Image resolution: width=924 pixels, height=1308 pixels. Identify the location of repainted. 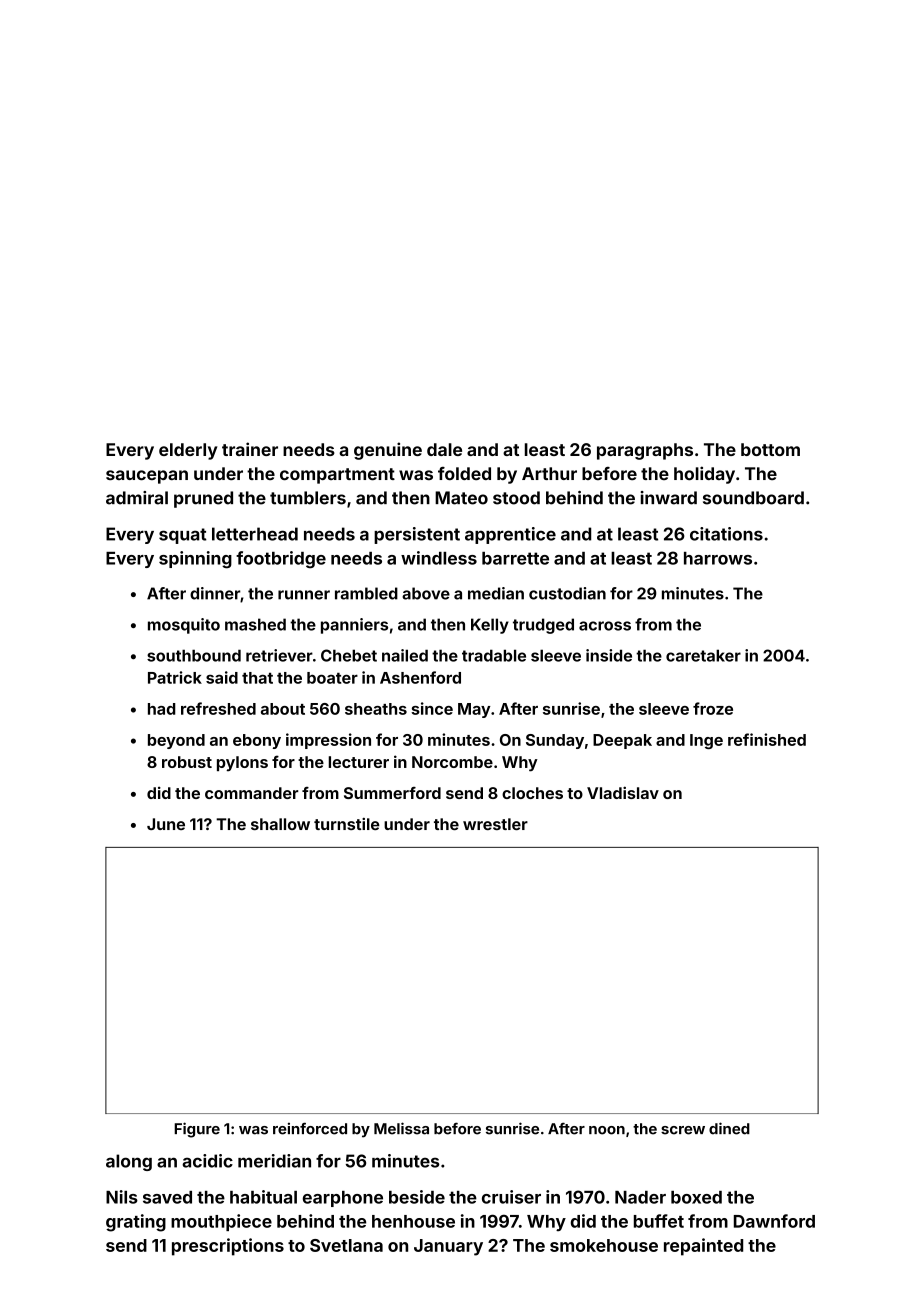
(703, 1247).
